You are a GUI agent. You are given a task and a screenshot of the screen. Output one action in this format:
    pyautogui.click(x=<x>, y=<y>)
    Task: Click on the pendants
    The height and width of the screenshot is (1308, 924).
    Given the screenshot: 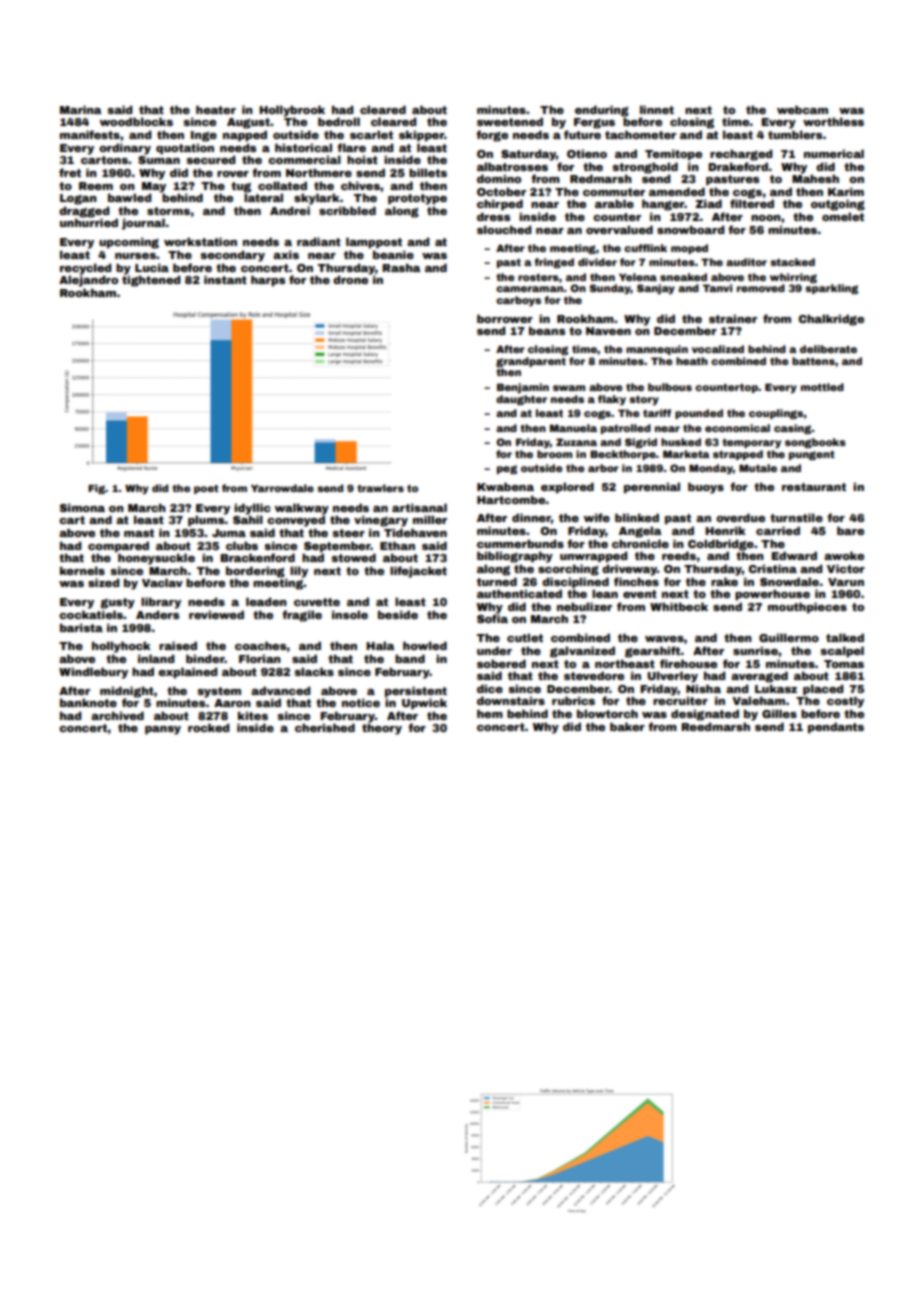 What is the action you would take?
    pyautogui.click(x=836, y=728)
